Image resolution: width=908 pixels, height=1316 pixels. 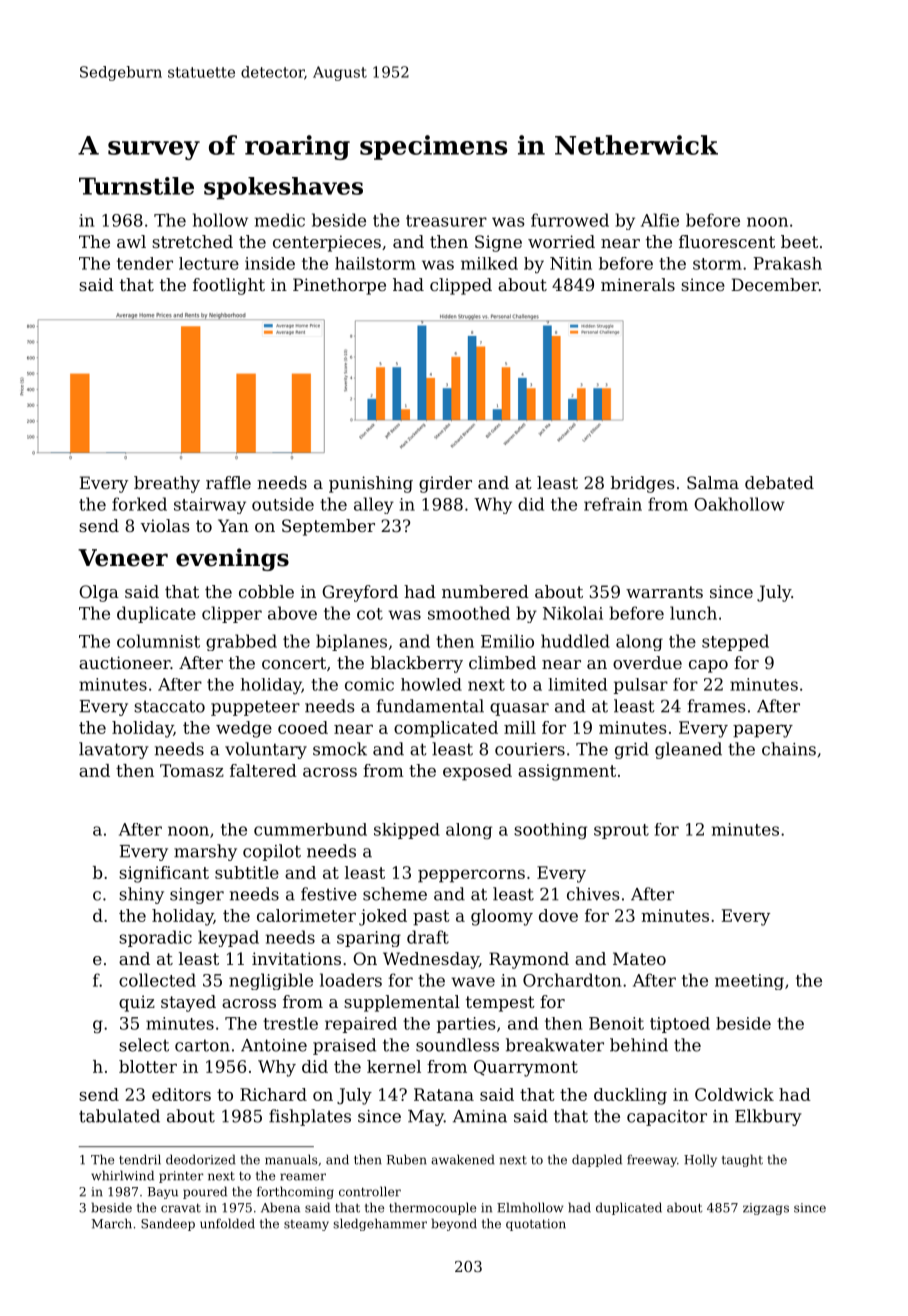 What do you see at coordinates (570, 220) in the screenshot?
I see `furrowed` at bounding box center [570, 220].
